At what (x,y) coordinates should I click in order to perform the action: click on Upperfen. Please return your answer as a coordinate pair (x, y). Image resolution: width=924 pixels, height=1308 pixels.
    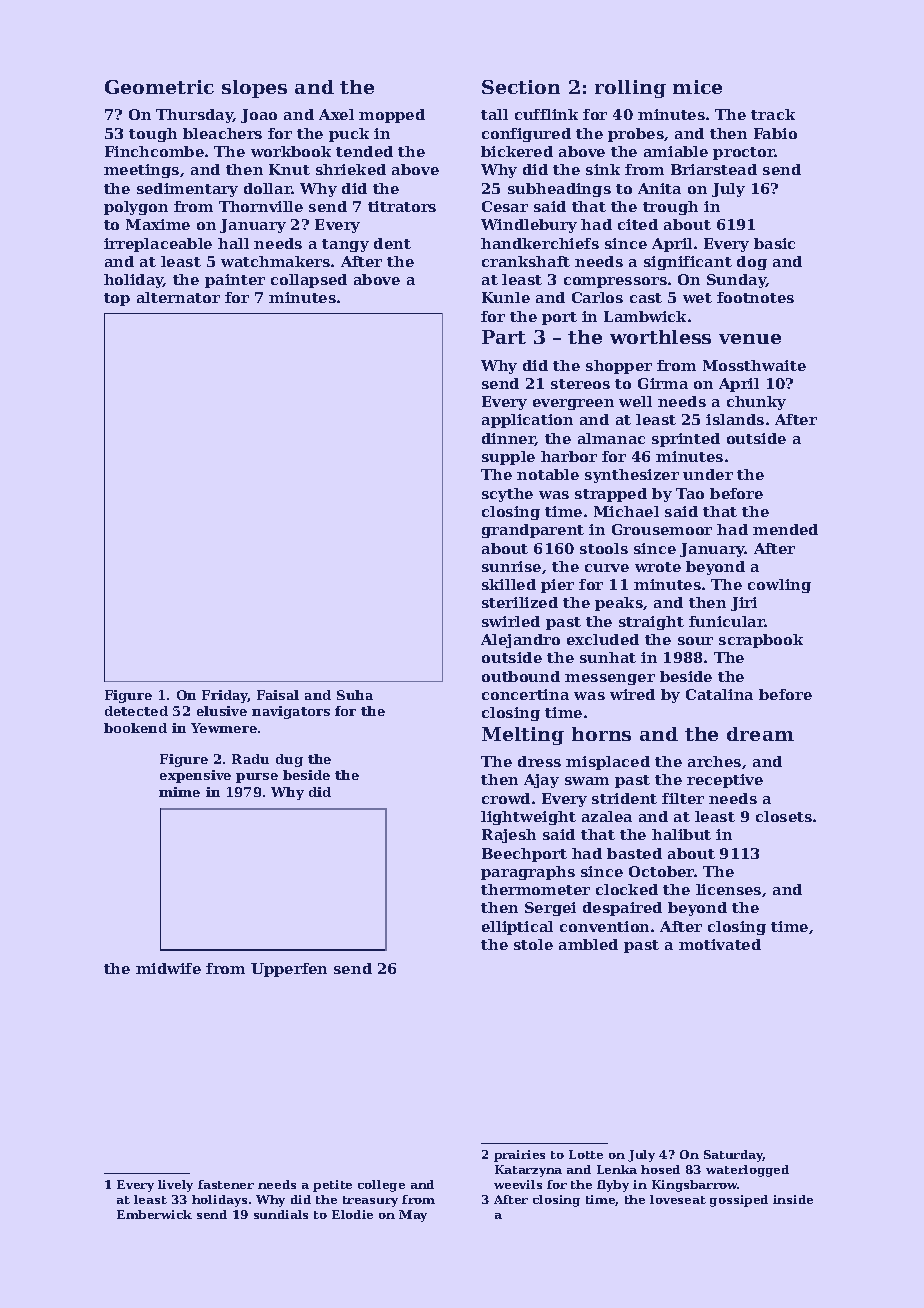
    Looking at the image, I should click on (289, 970).
